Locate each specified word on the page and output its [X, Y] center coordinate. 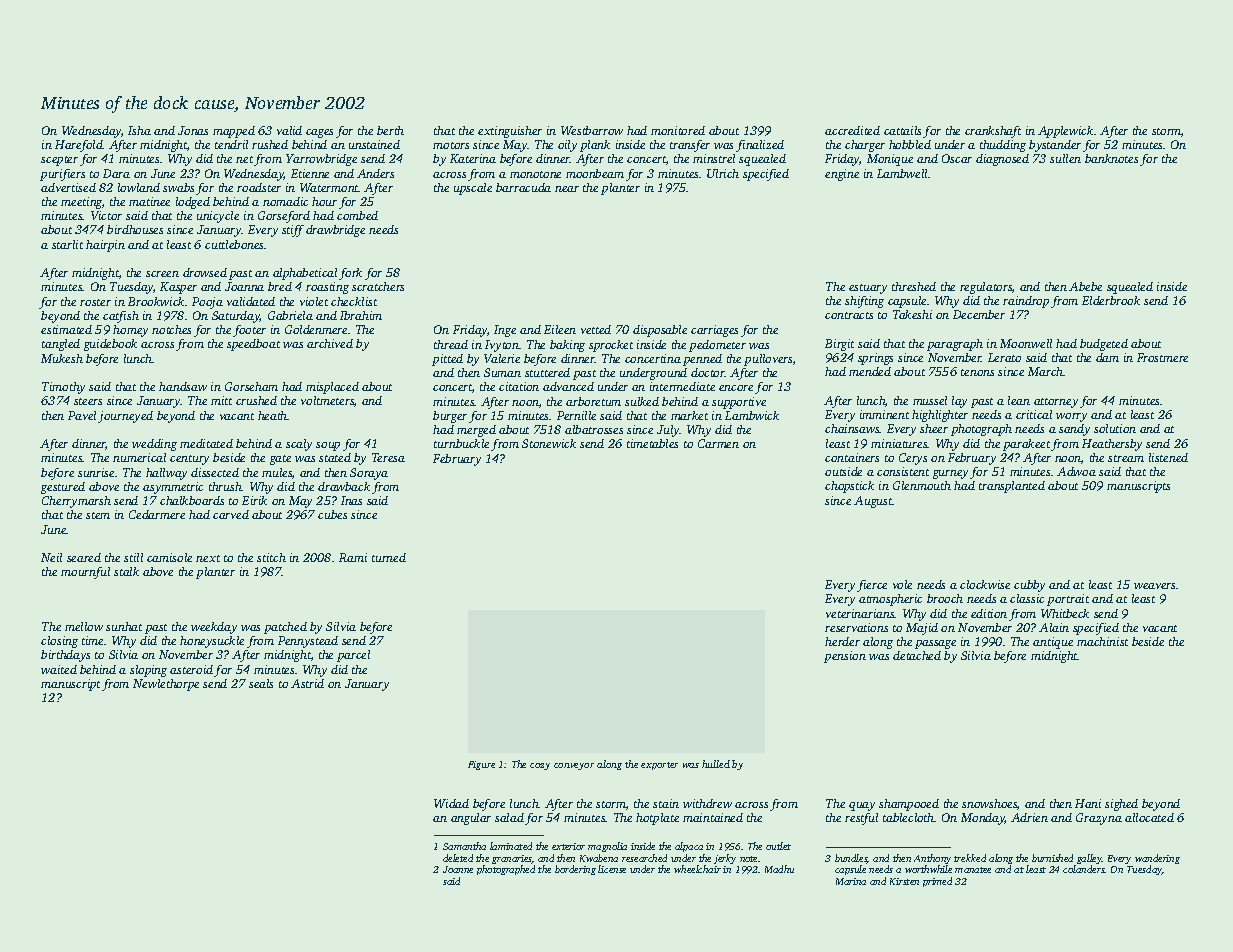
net [244, 159]
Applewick [1065, 132]
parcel [353, 656]
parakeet [1026, 445]
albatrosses [594, 429]
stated [335, 457]
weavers [1154, 586]
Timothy [63, 388]
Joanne [458, 869]
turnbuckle [461, 443]
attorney [1056, 403]
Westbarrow [592, 130]
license [612, 869]
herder [842, 641]
